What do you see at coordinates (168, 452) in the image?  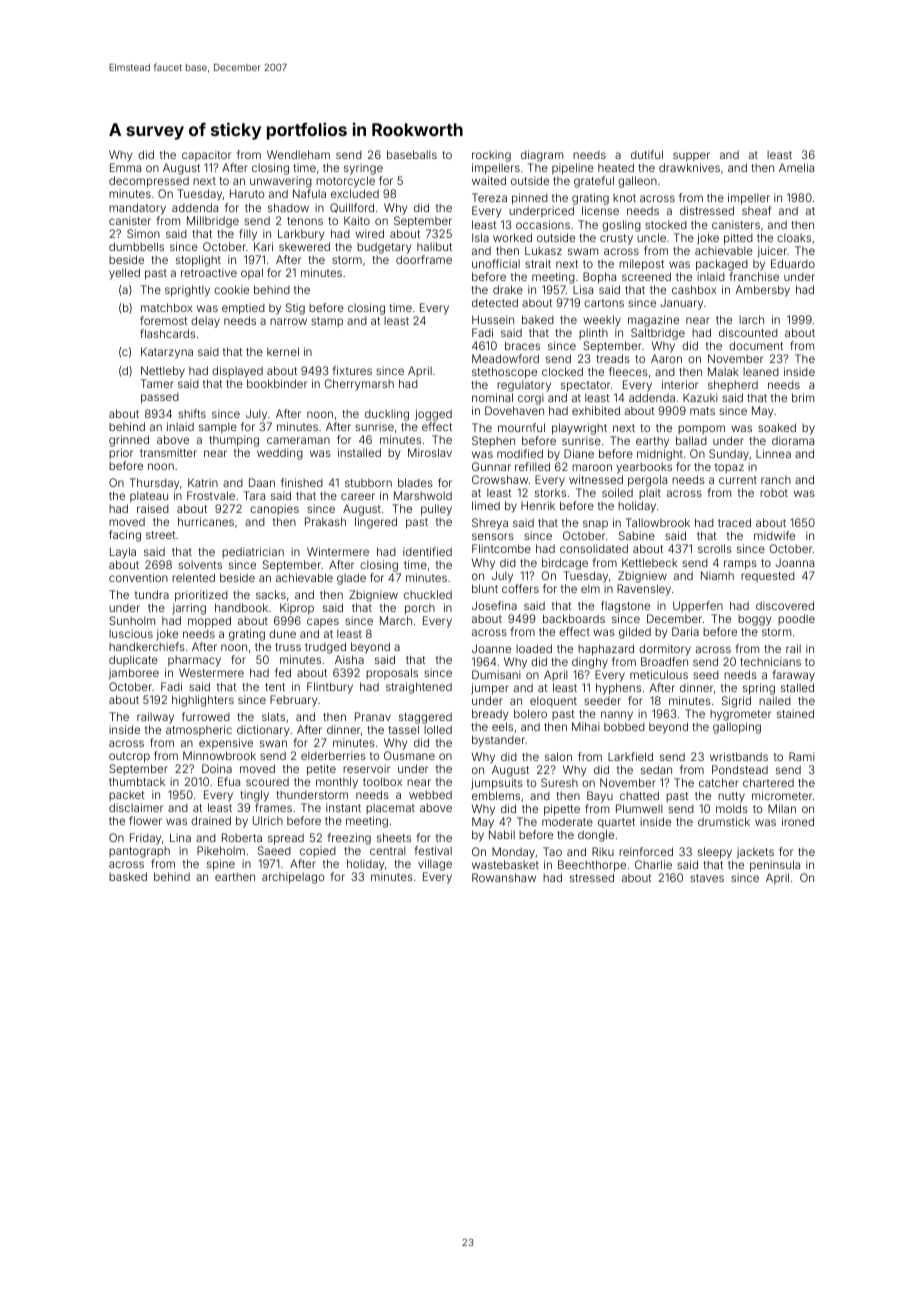 I see `transmitter` at bounding box center [168, 452].
